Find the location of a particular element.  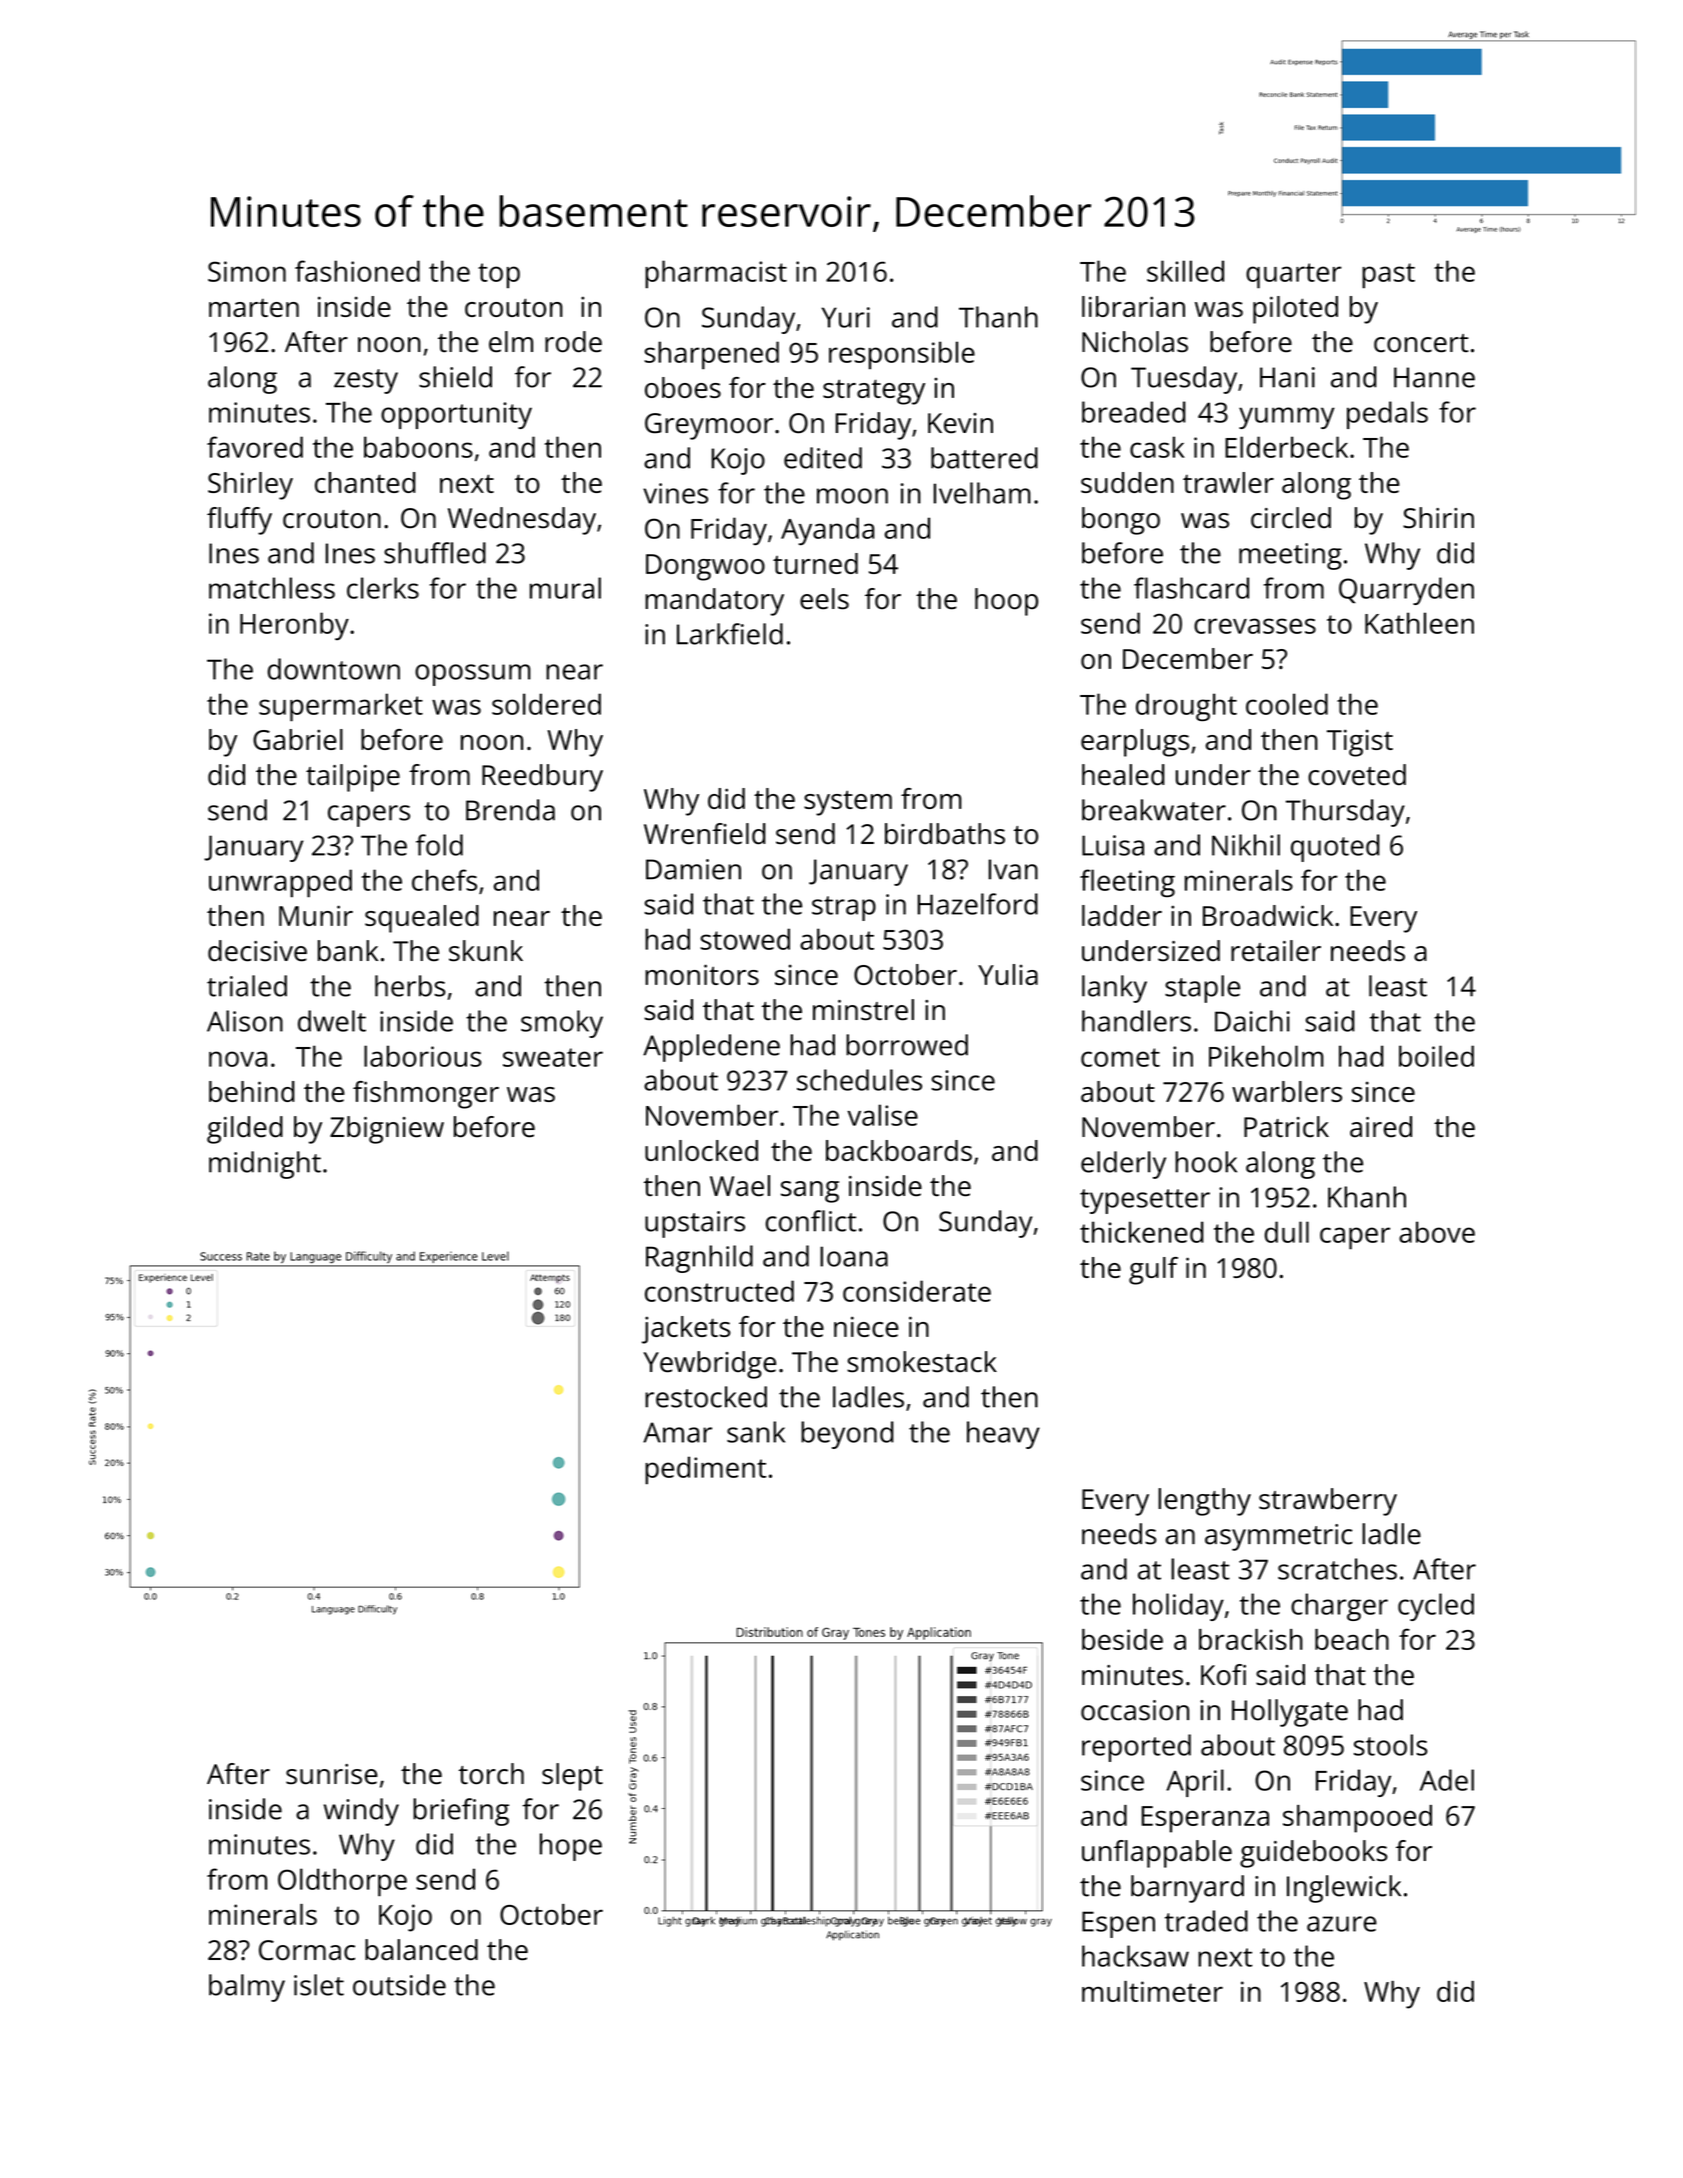

hook is located at coordinates (1206, 1162).
